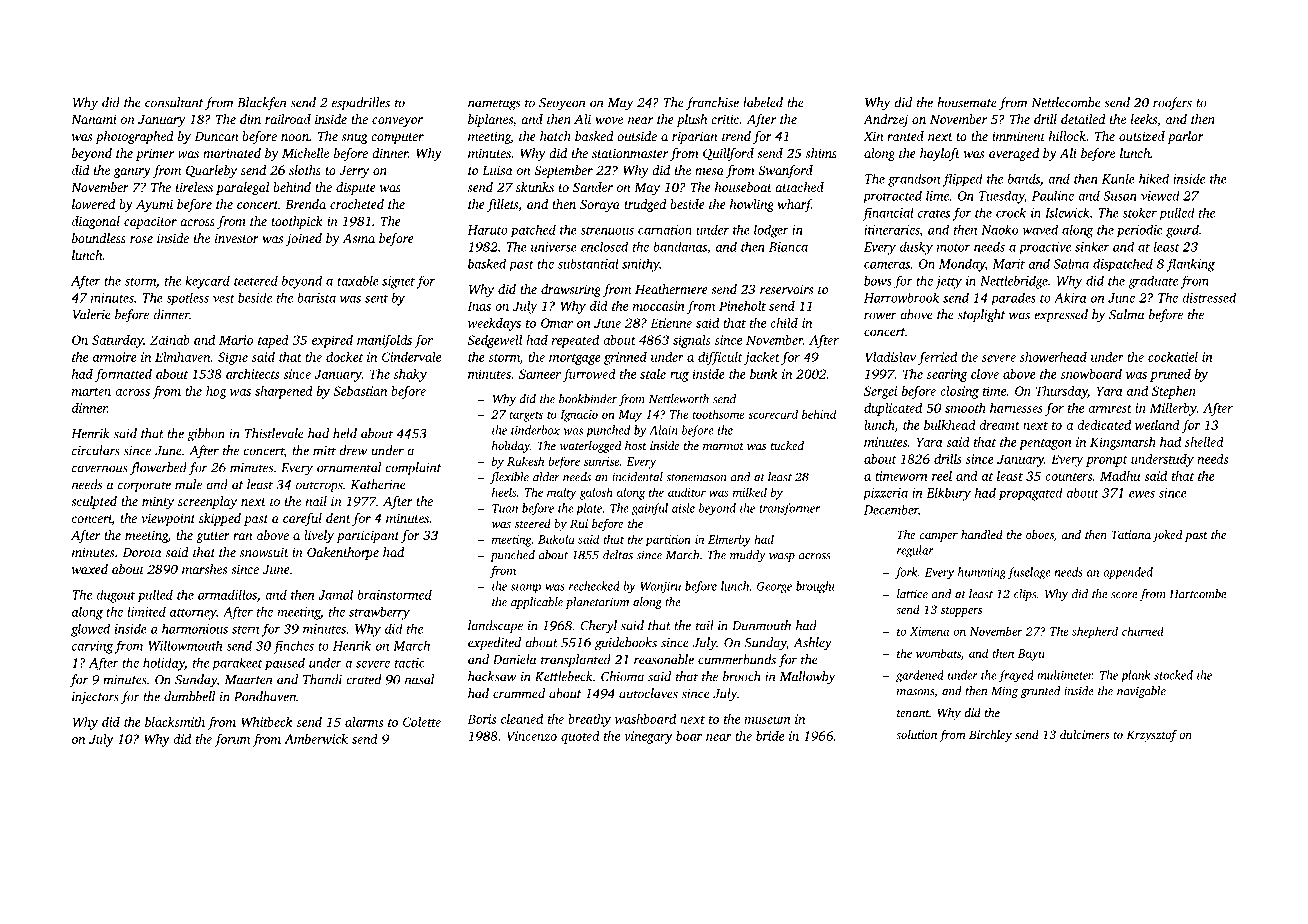 The image size is (1308, 924). Describe the element at coordinates (379, 613) in the screenshot. I see `strawberry` at that location.
